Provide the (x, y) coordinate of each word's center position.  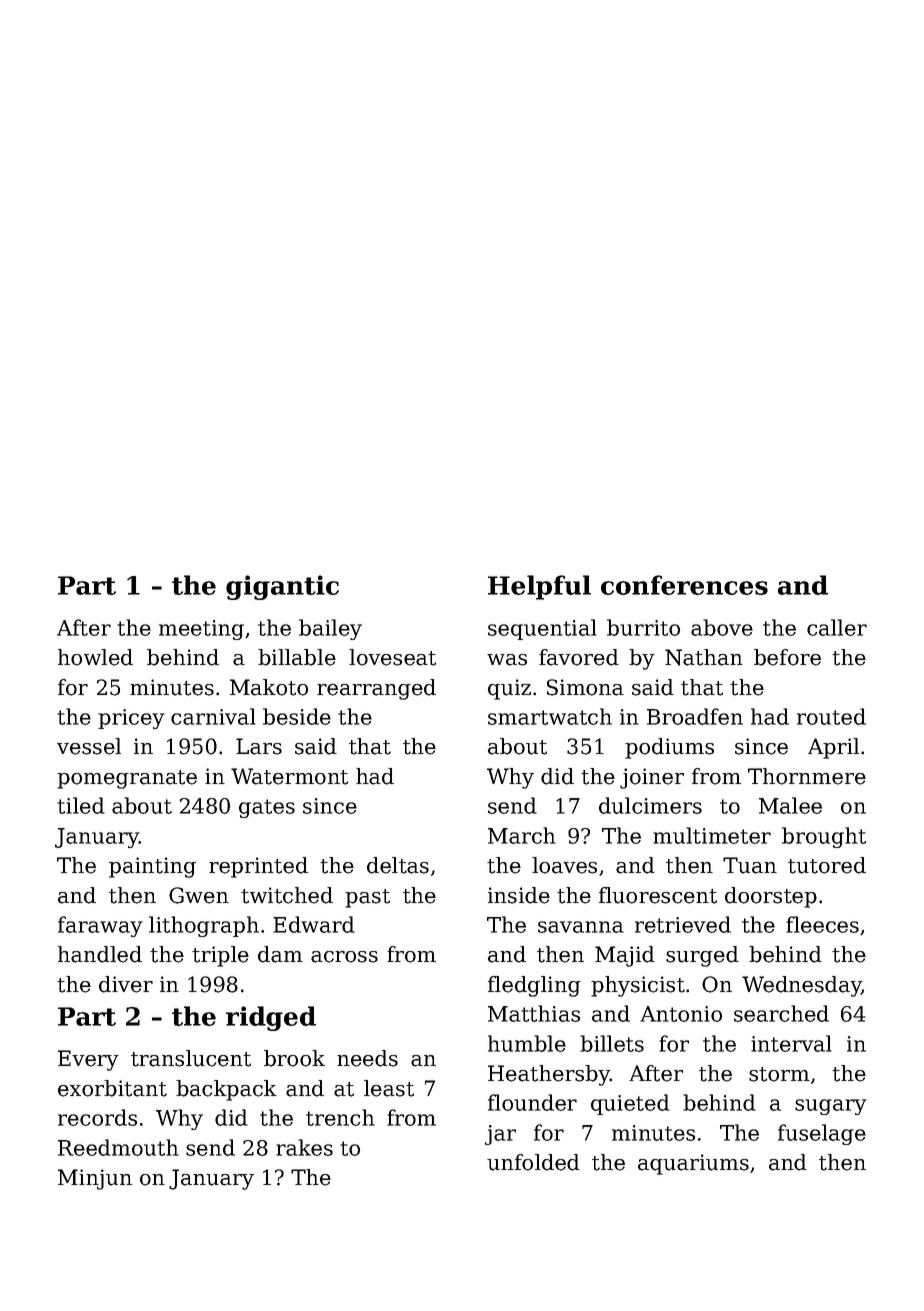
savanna (581, 927)
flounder (532, 1102)
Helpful (539, 587)
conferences (684, 585)
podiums (669, 748)
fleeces (822, 924)
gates (267, 808)
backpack (226, 1090)
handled (100, 954)
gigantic (282, 587)
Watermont (289, 776)
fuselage (822, 1134)
